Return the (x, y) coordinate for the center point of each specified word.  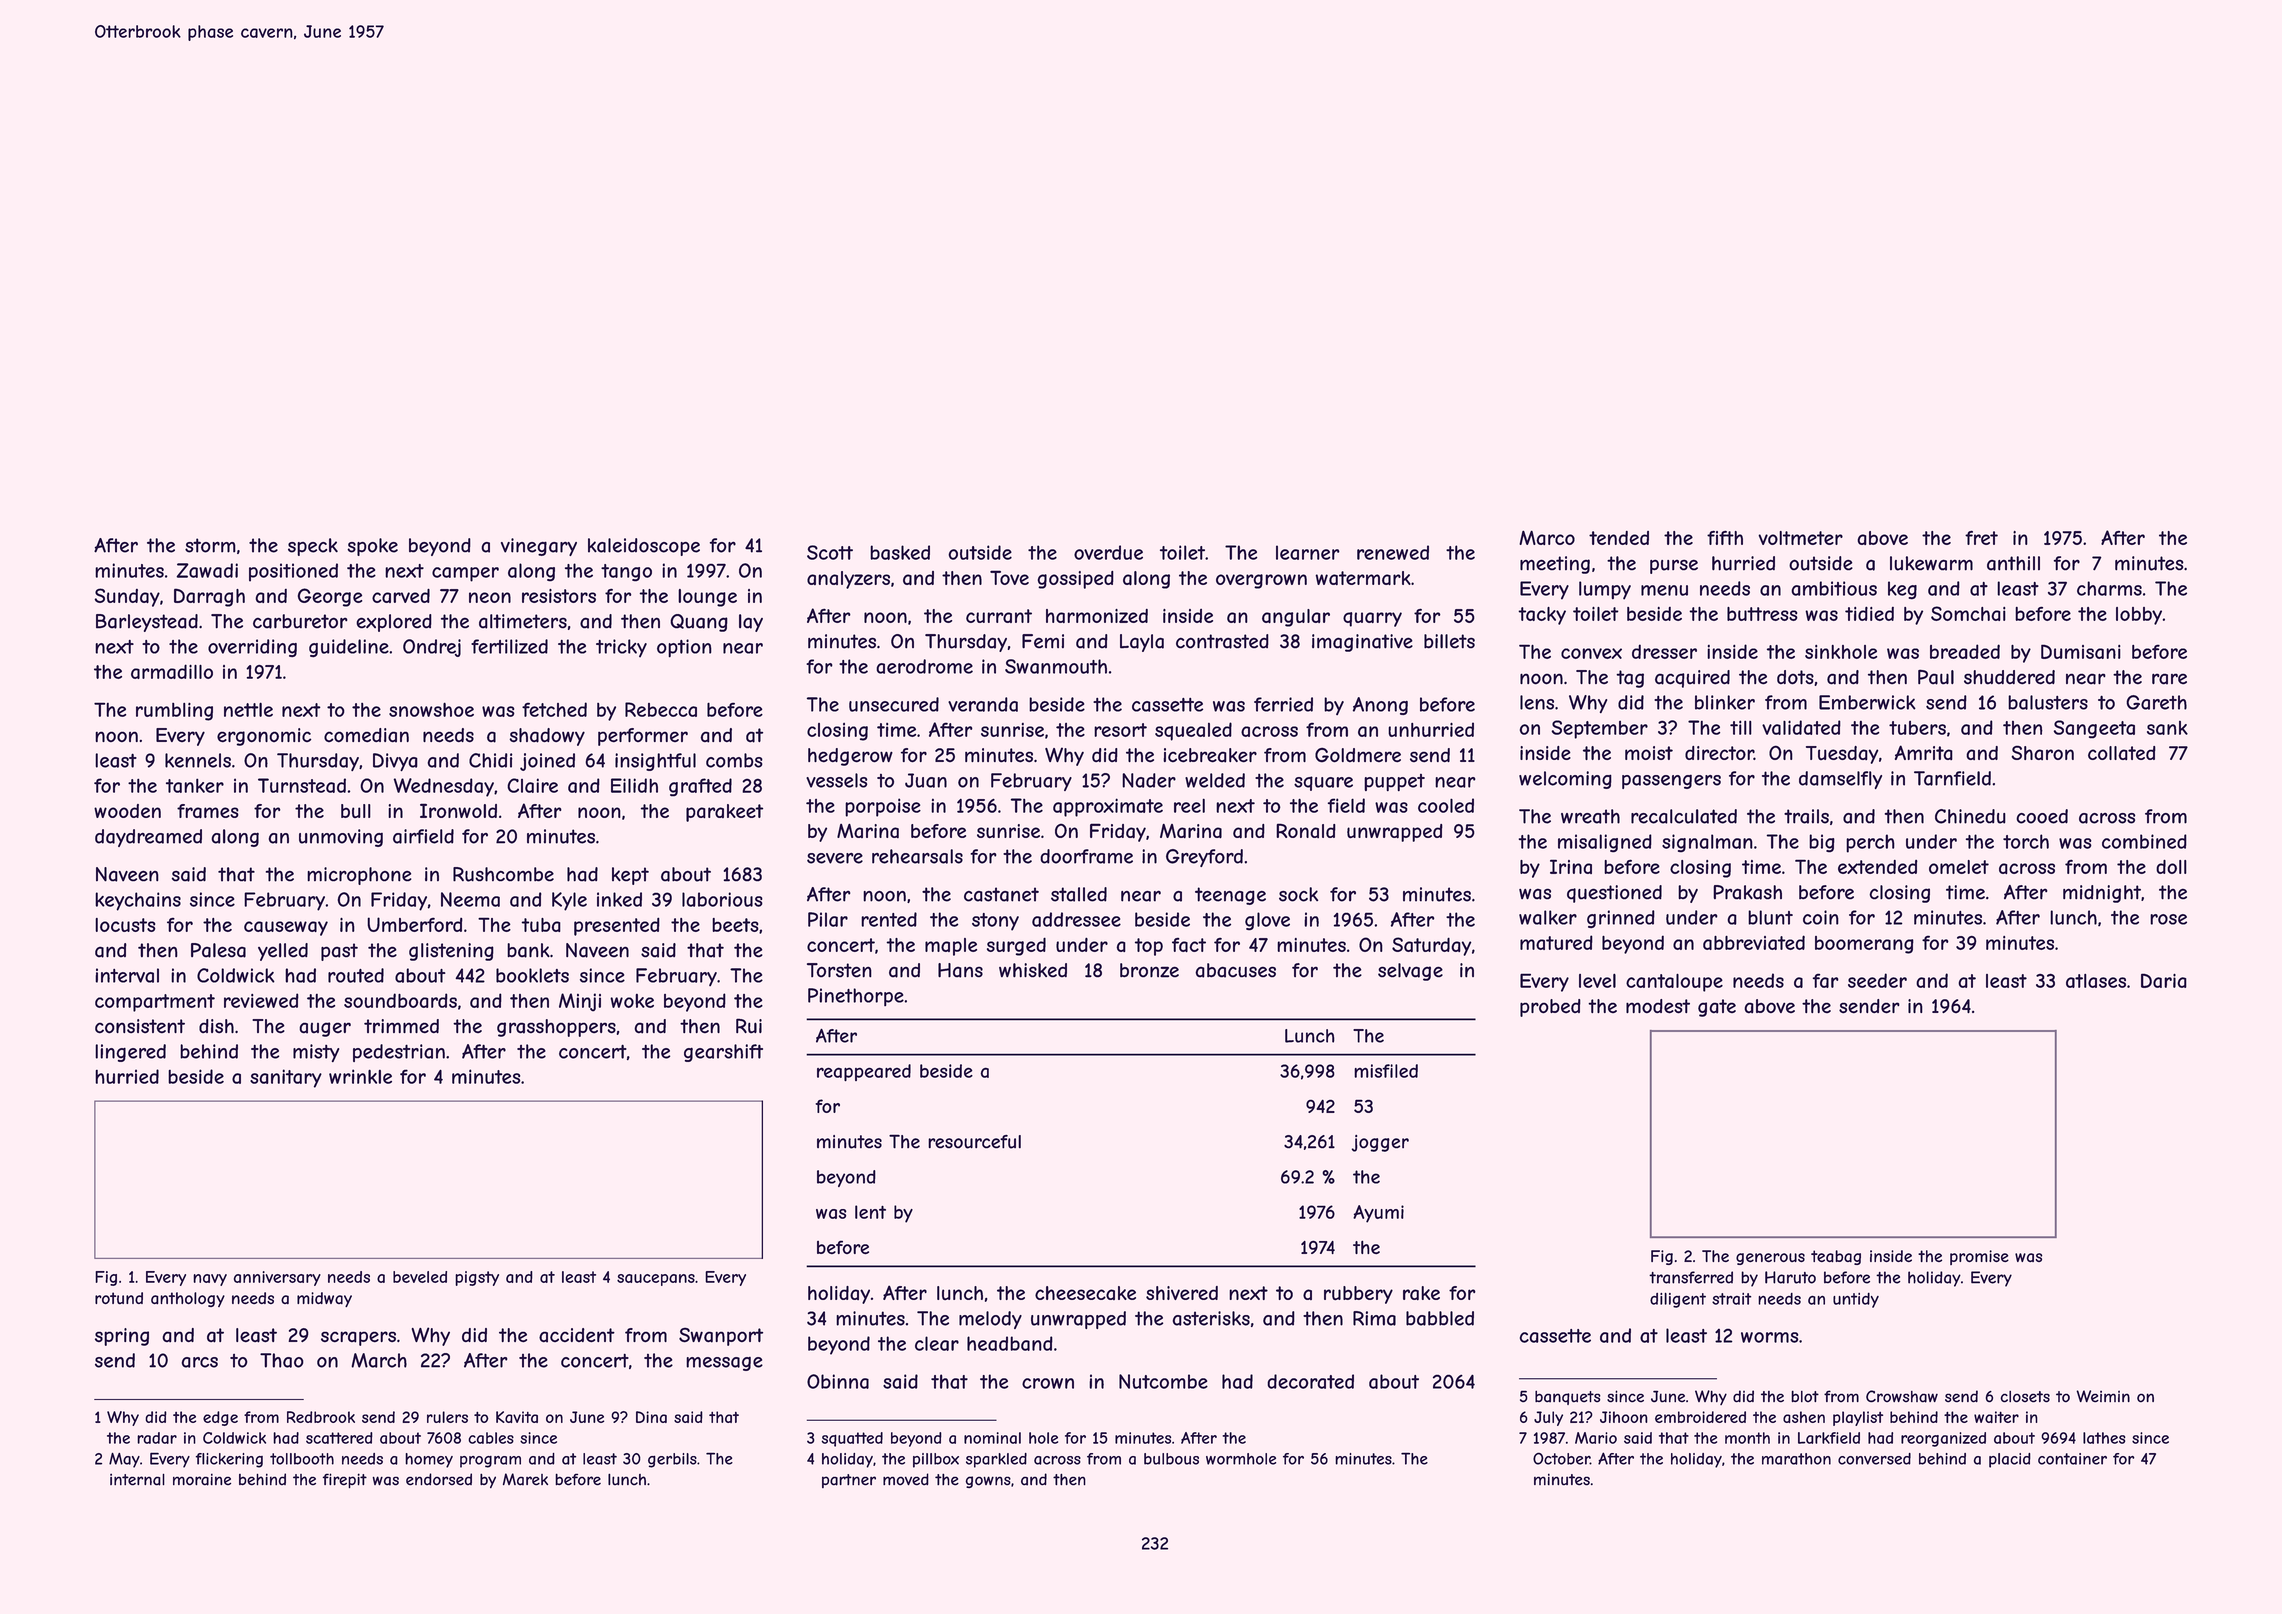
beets (735, 925)
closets (2025, 1397)
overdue (1108, 552)
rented (889, 919)
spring (122, 1337)
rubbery (1358, 1295)
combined (2144, 841)
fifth (1725, 538)
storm (210, 545)
